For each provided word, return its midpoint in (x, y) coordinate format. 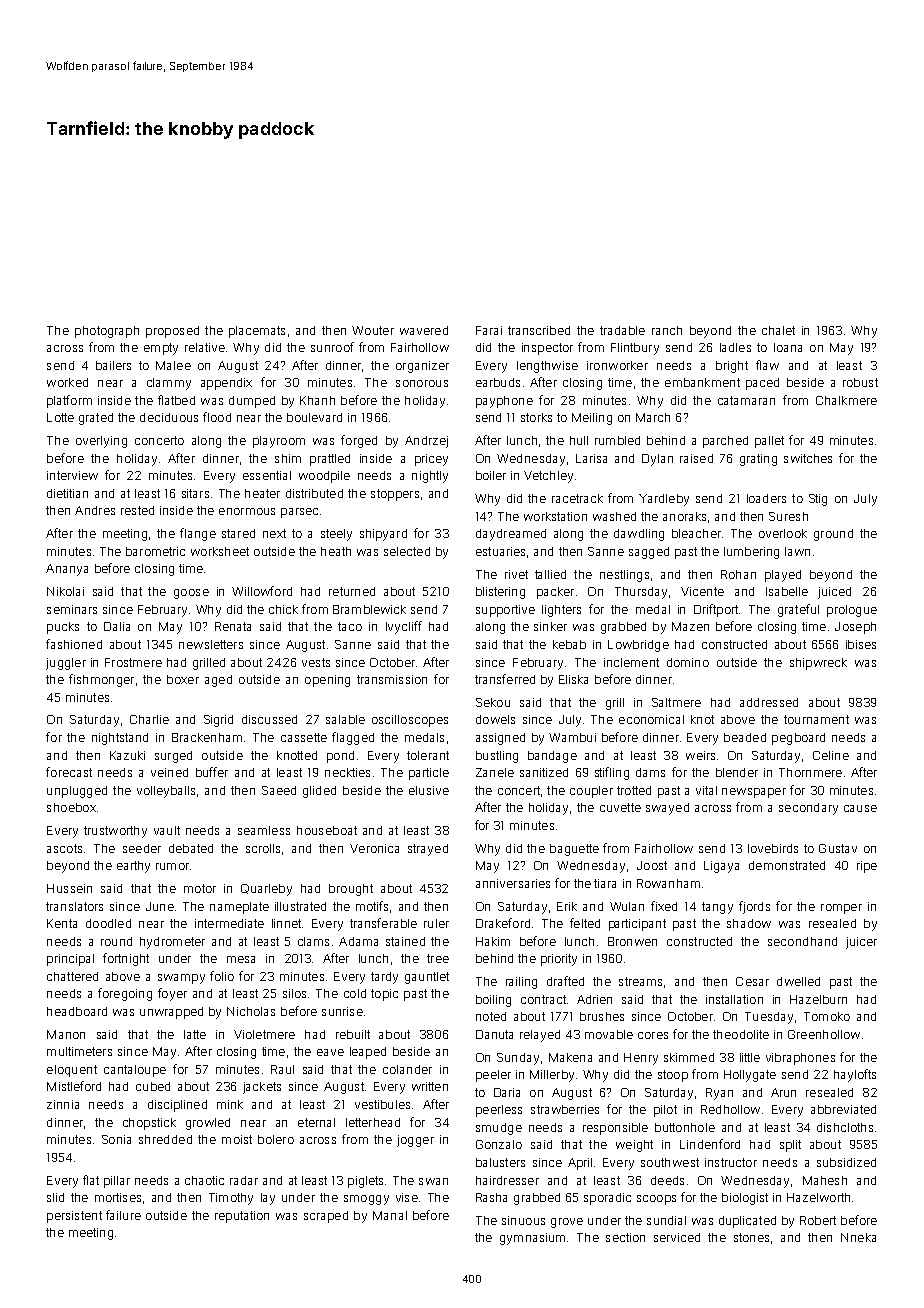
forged (359, 441)
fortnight (126, 959)
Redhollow (730, 1109)
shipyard (383, 535)
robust (860, 382)
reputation (242, 1217)
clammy (169, 384)
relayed (540, 1036)
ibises (861, 644)
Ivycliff (404, 627)
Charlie (149, 719)
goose (191, 594)
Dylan (657, 460)
